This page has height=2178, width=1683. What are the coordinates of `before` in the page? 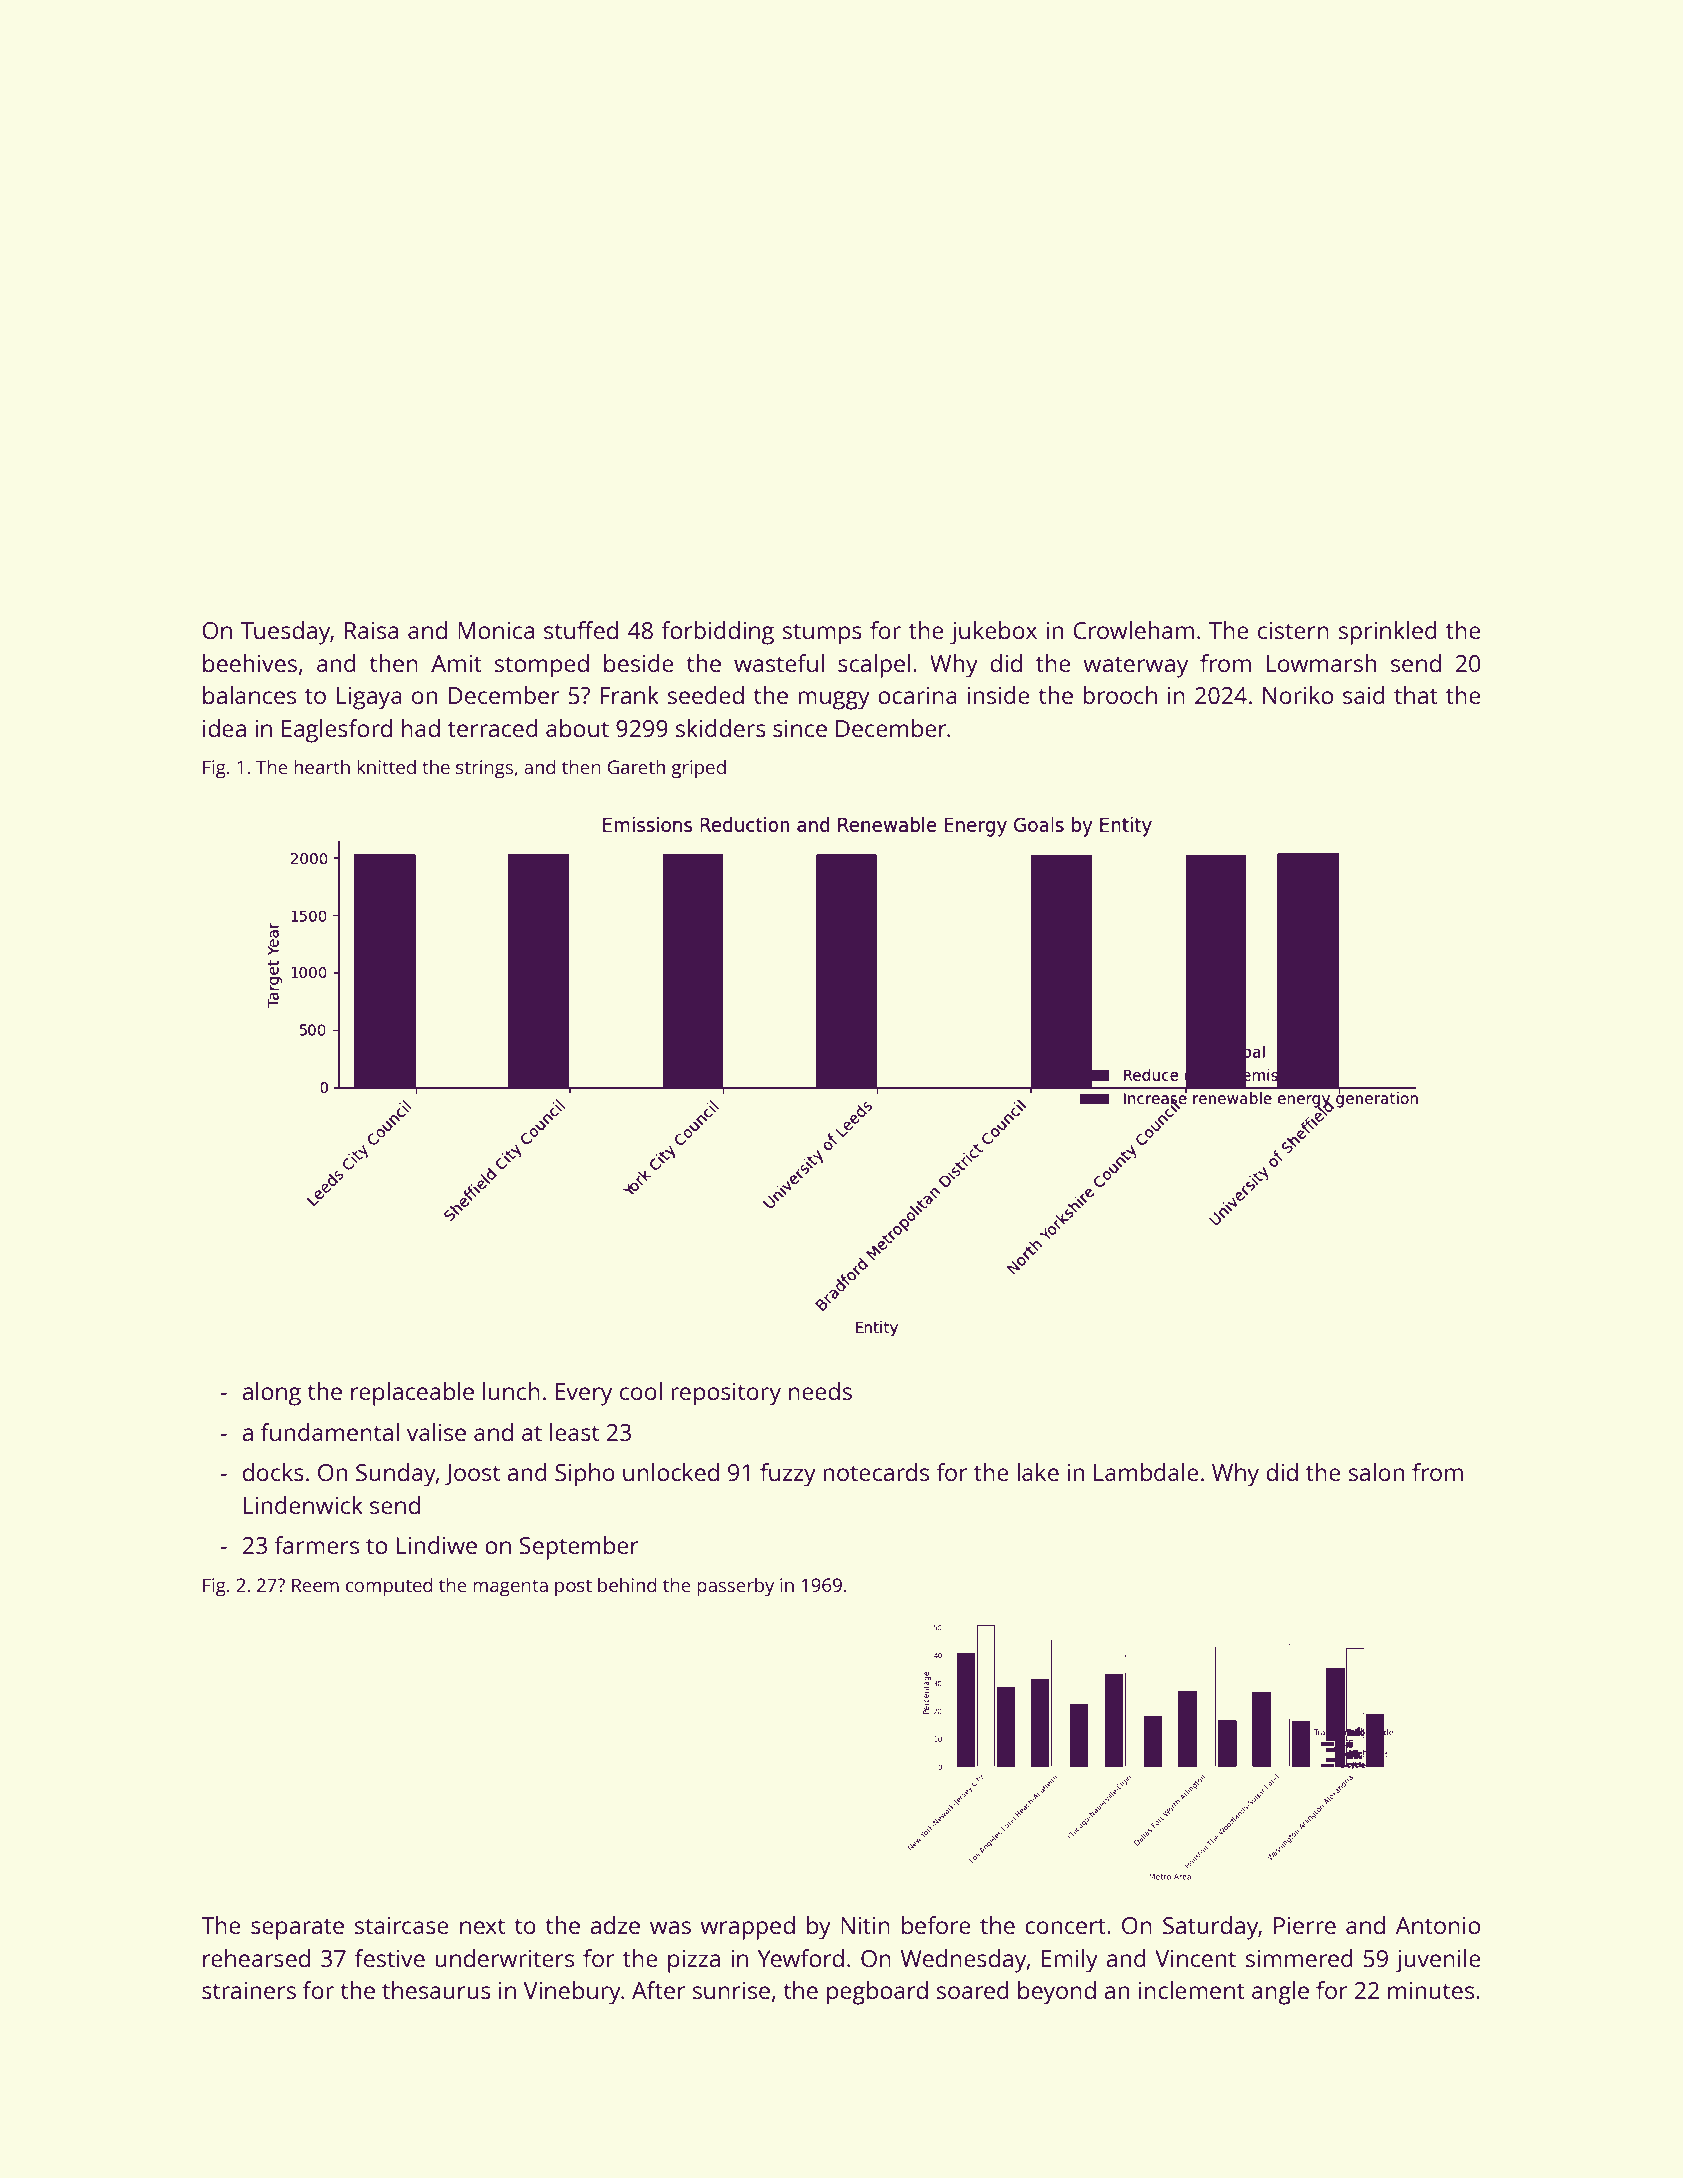 It's located at (936, 1925).
